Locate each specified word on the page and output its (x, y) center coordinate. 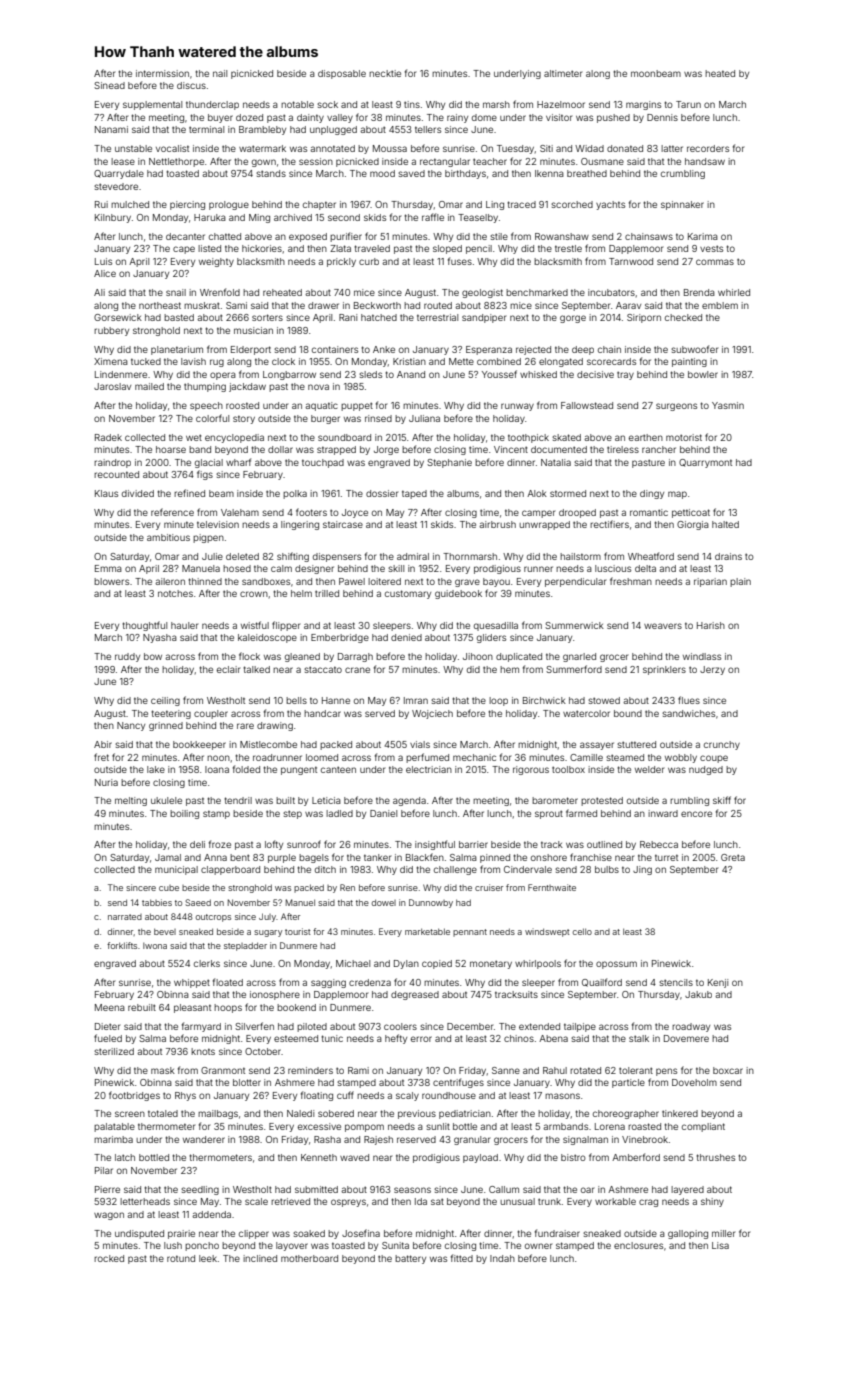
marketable (427, 931)
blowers (111, 581)
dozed (249, 117)
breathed (587, 173)
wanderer (204, 1139)
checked (683, 317)
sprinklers (664, 670)
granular (472, 1140)
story (244, 419)
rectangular (445, 162)
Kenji (718, 983)
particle (628, 1083)
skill (396, 568)
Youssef (499, 374)
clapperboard (230, 870)
